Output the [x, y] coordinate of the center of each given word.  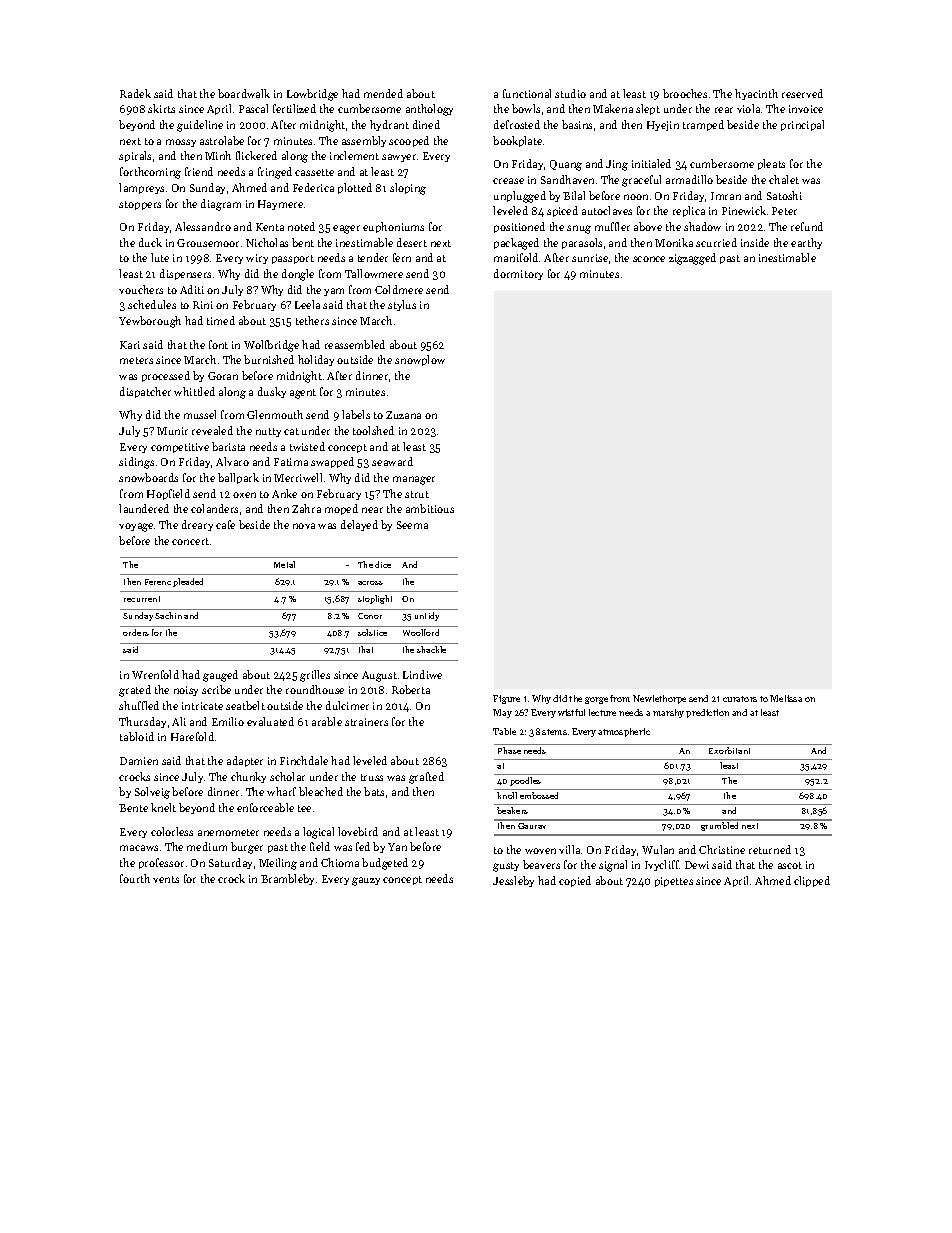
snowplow [420, 360]
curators [740, 699]
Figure [506, 699]
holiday [316, 360]
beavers [541, 864]
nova [304, 526]
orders [136, 632]
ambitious [430, 508]
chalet [784, 179]
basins [577, 124]
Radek [135, 93]
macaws [139, 848]
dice [383, 564]
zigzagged [692, 259]
